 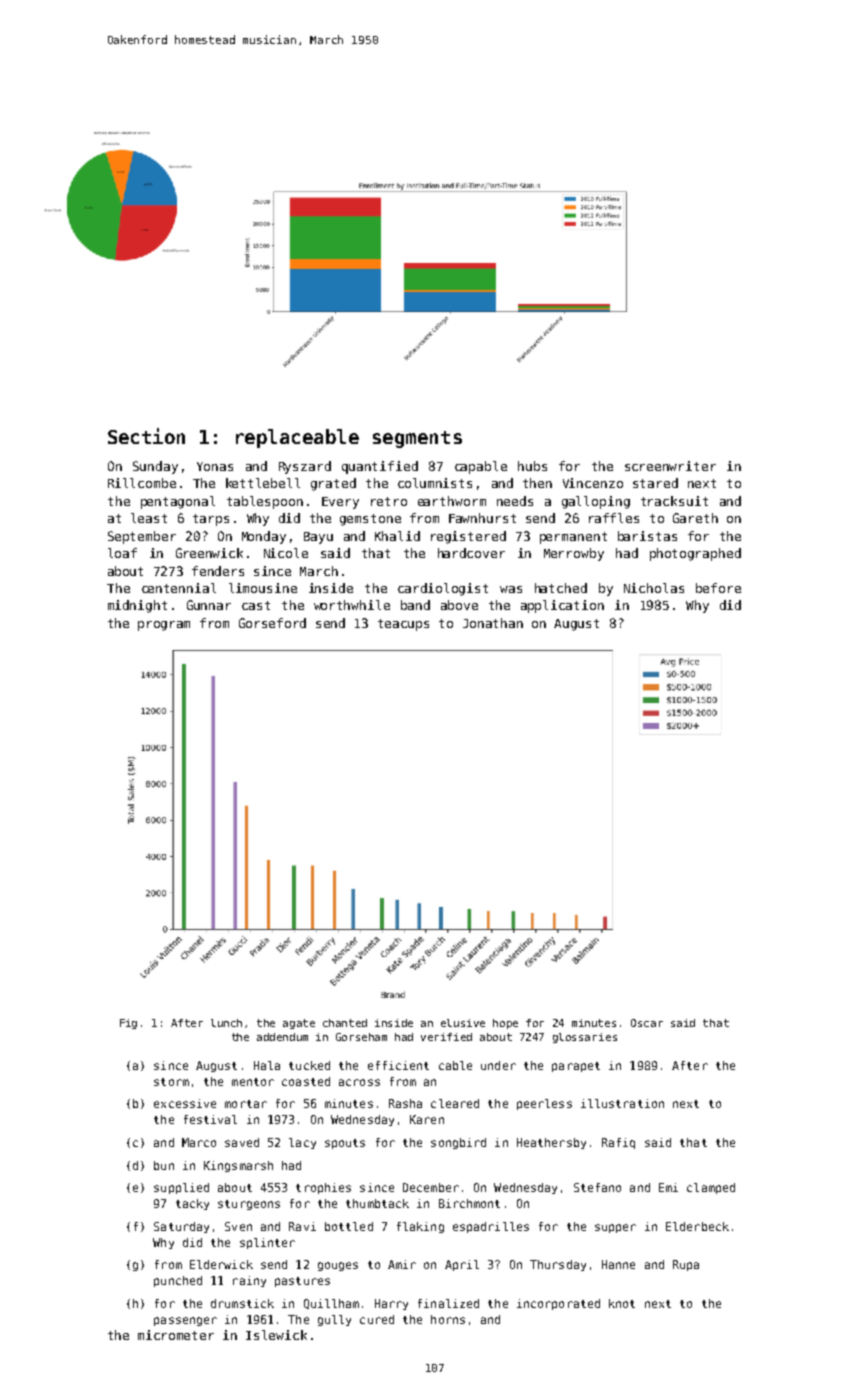 I want to click on tracksuit, so click(x=674, y=501).
